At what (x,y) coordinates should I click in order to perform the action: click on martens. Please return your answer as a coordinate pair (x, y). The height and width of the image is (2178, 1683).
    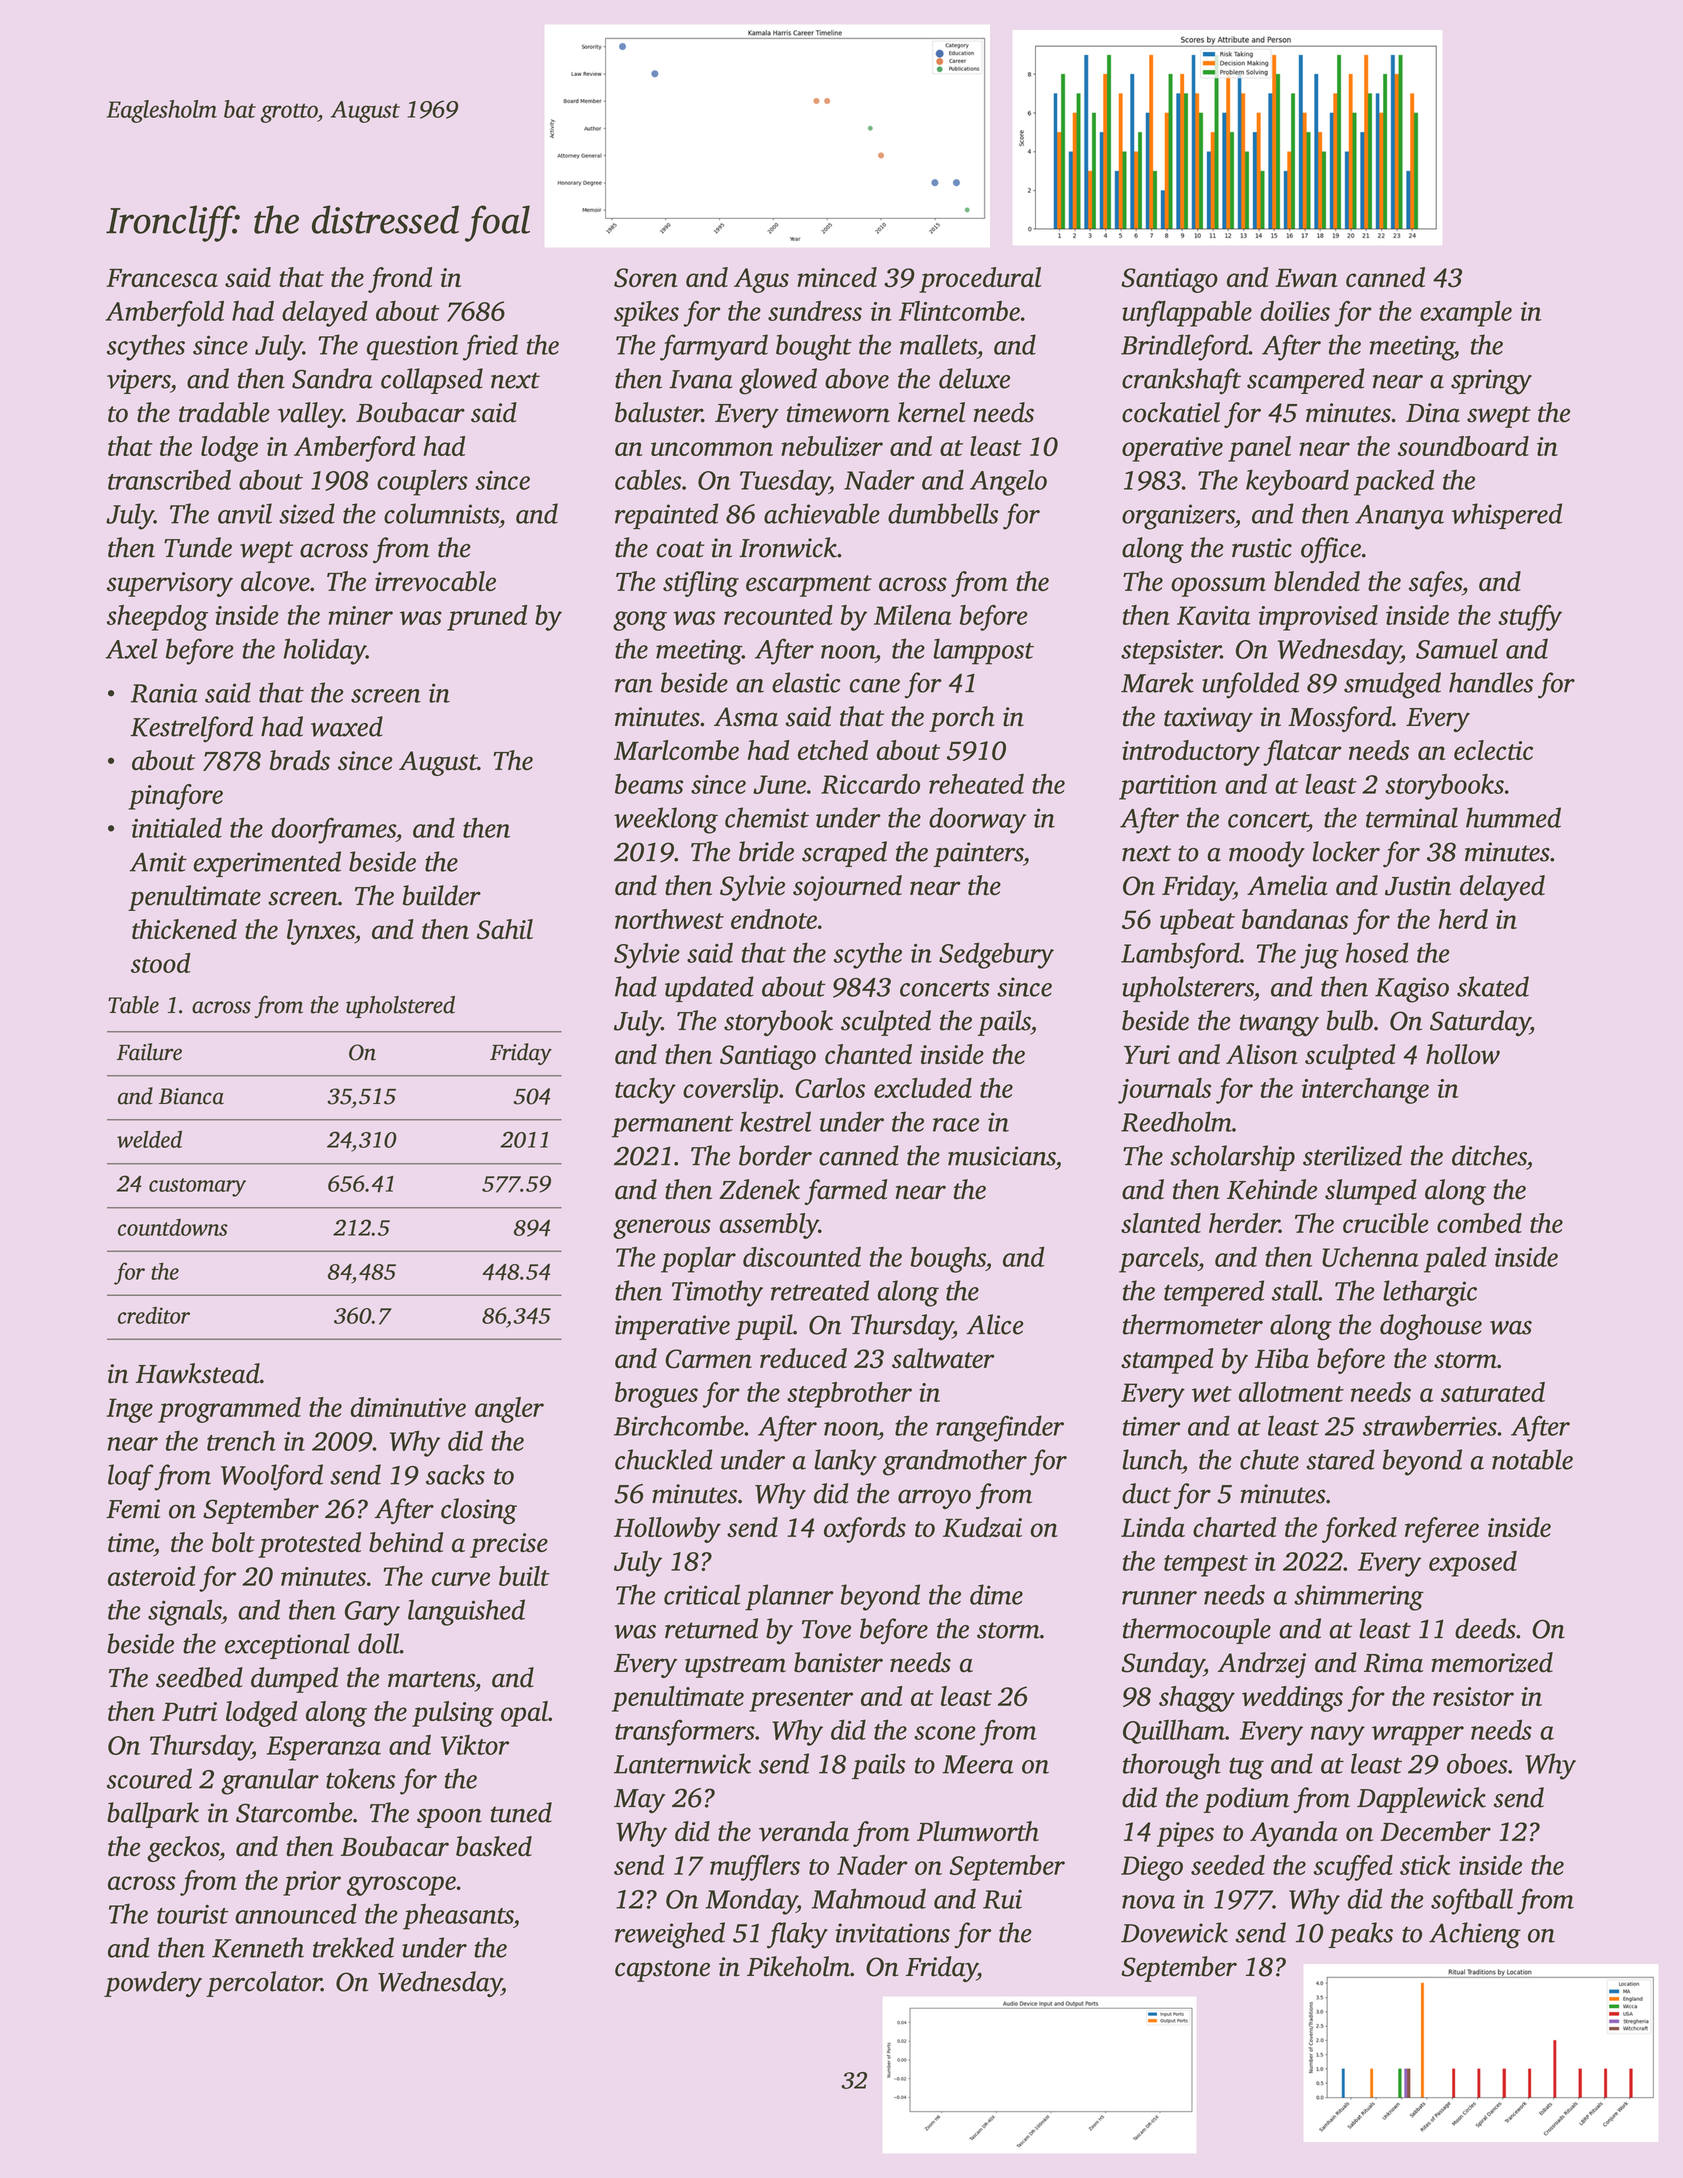
    Looking at the image, I should click on (431, 1679).
